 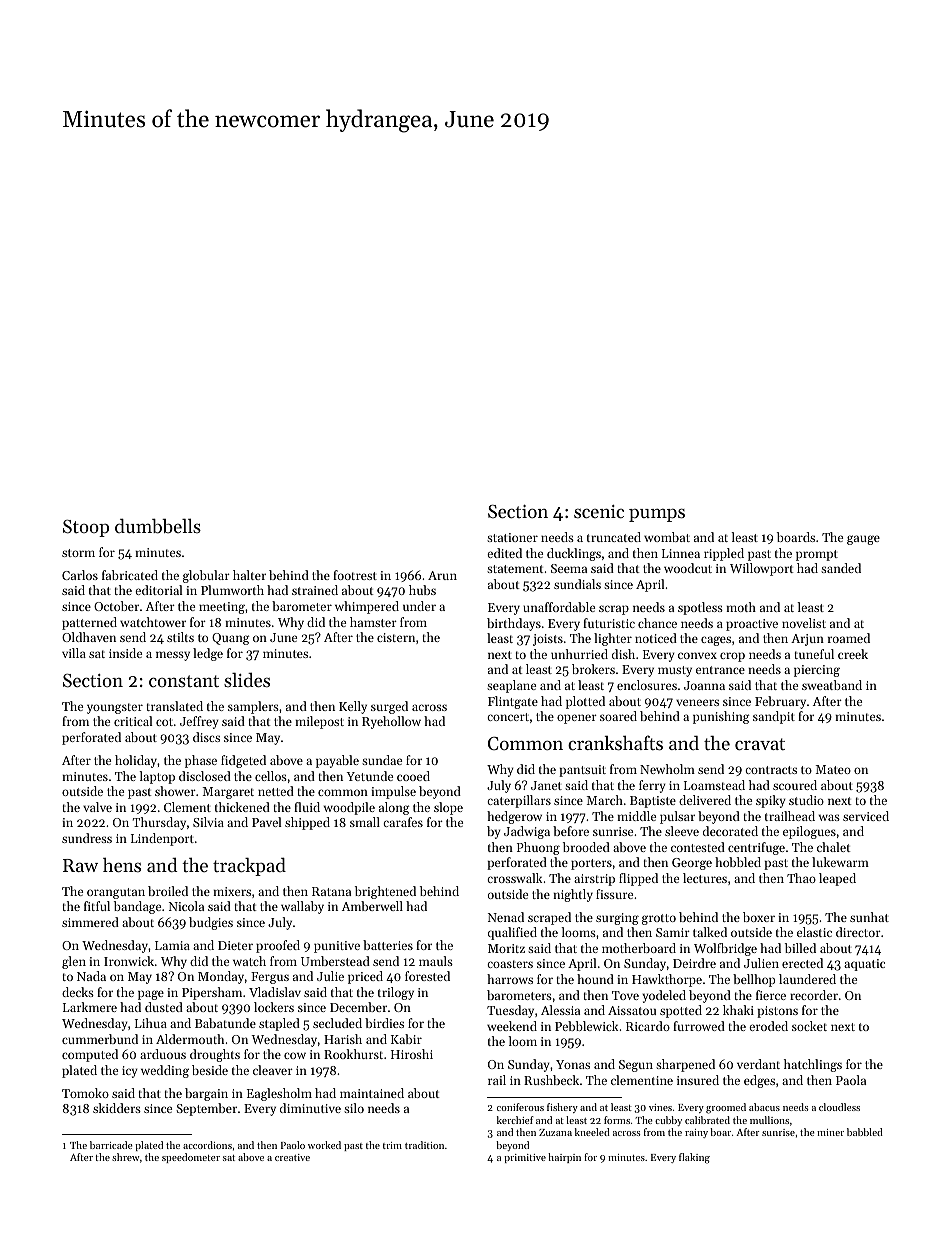 I want to click on socket, so click(x=809, y=1026).
